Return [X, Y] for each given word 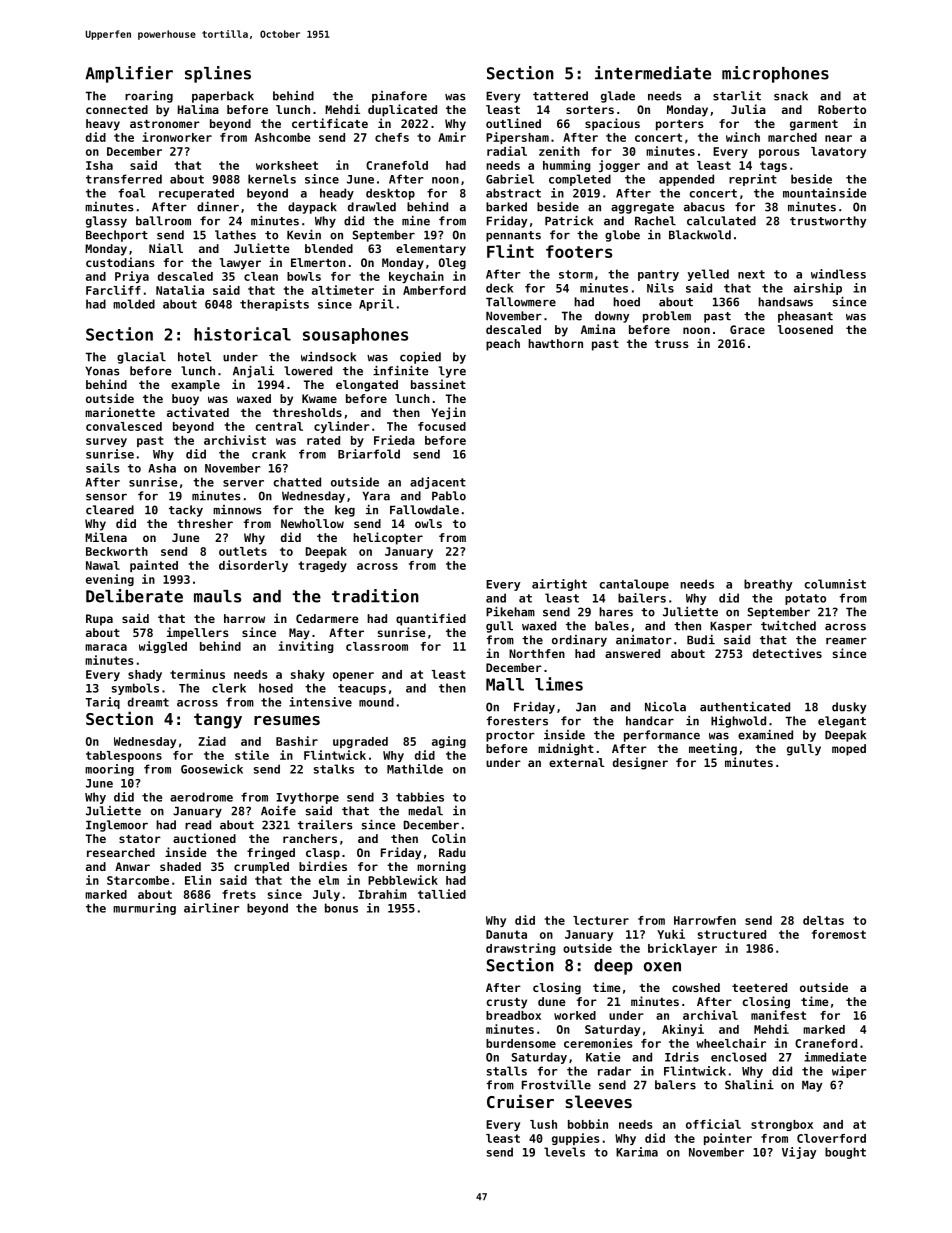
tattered [560, 96]
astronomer [165, 124]
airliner [211, 908]
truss [672, 344]
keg [345, 511]
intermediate [653, 73]
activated [198, 412]
